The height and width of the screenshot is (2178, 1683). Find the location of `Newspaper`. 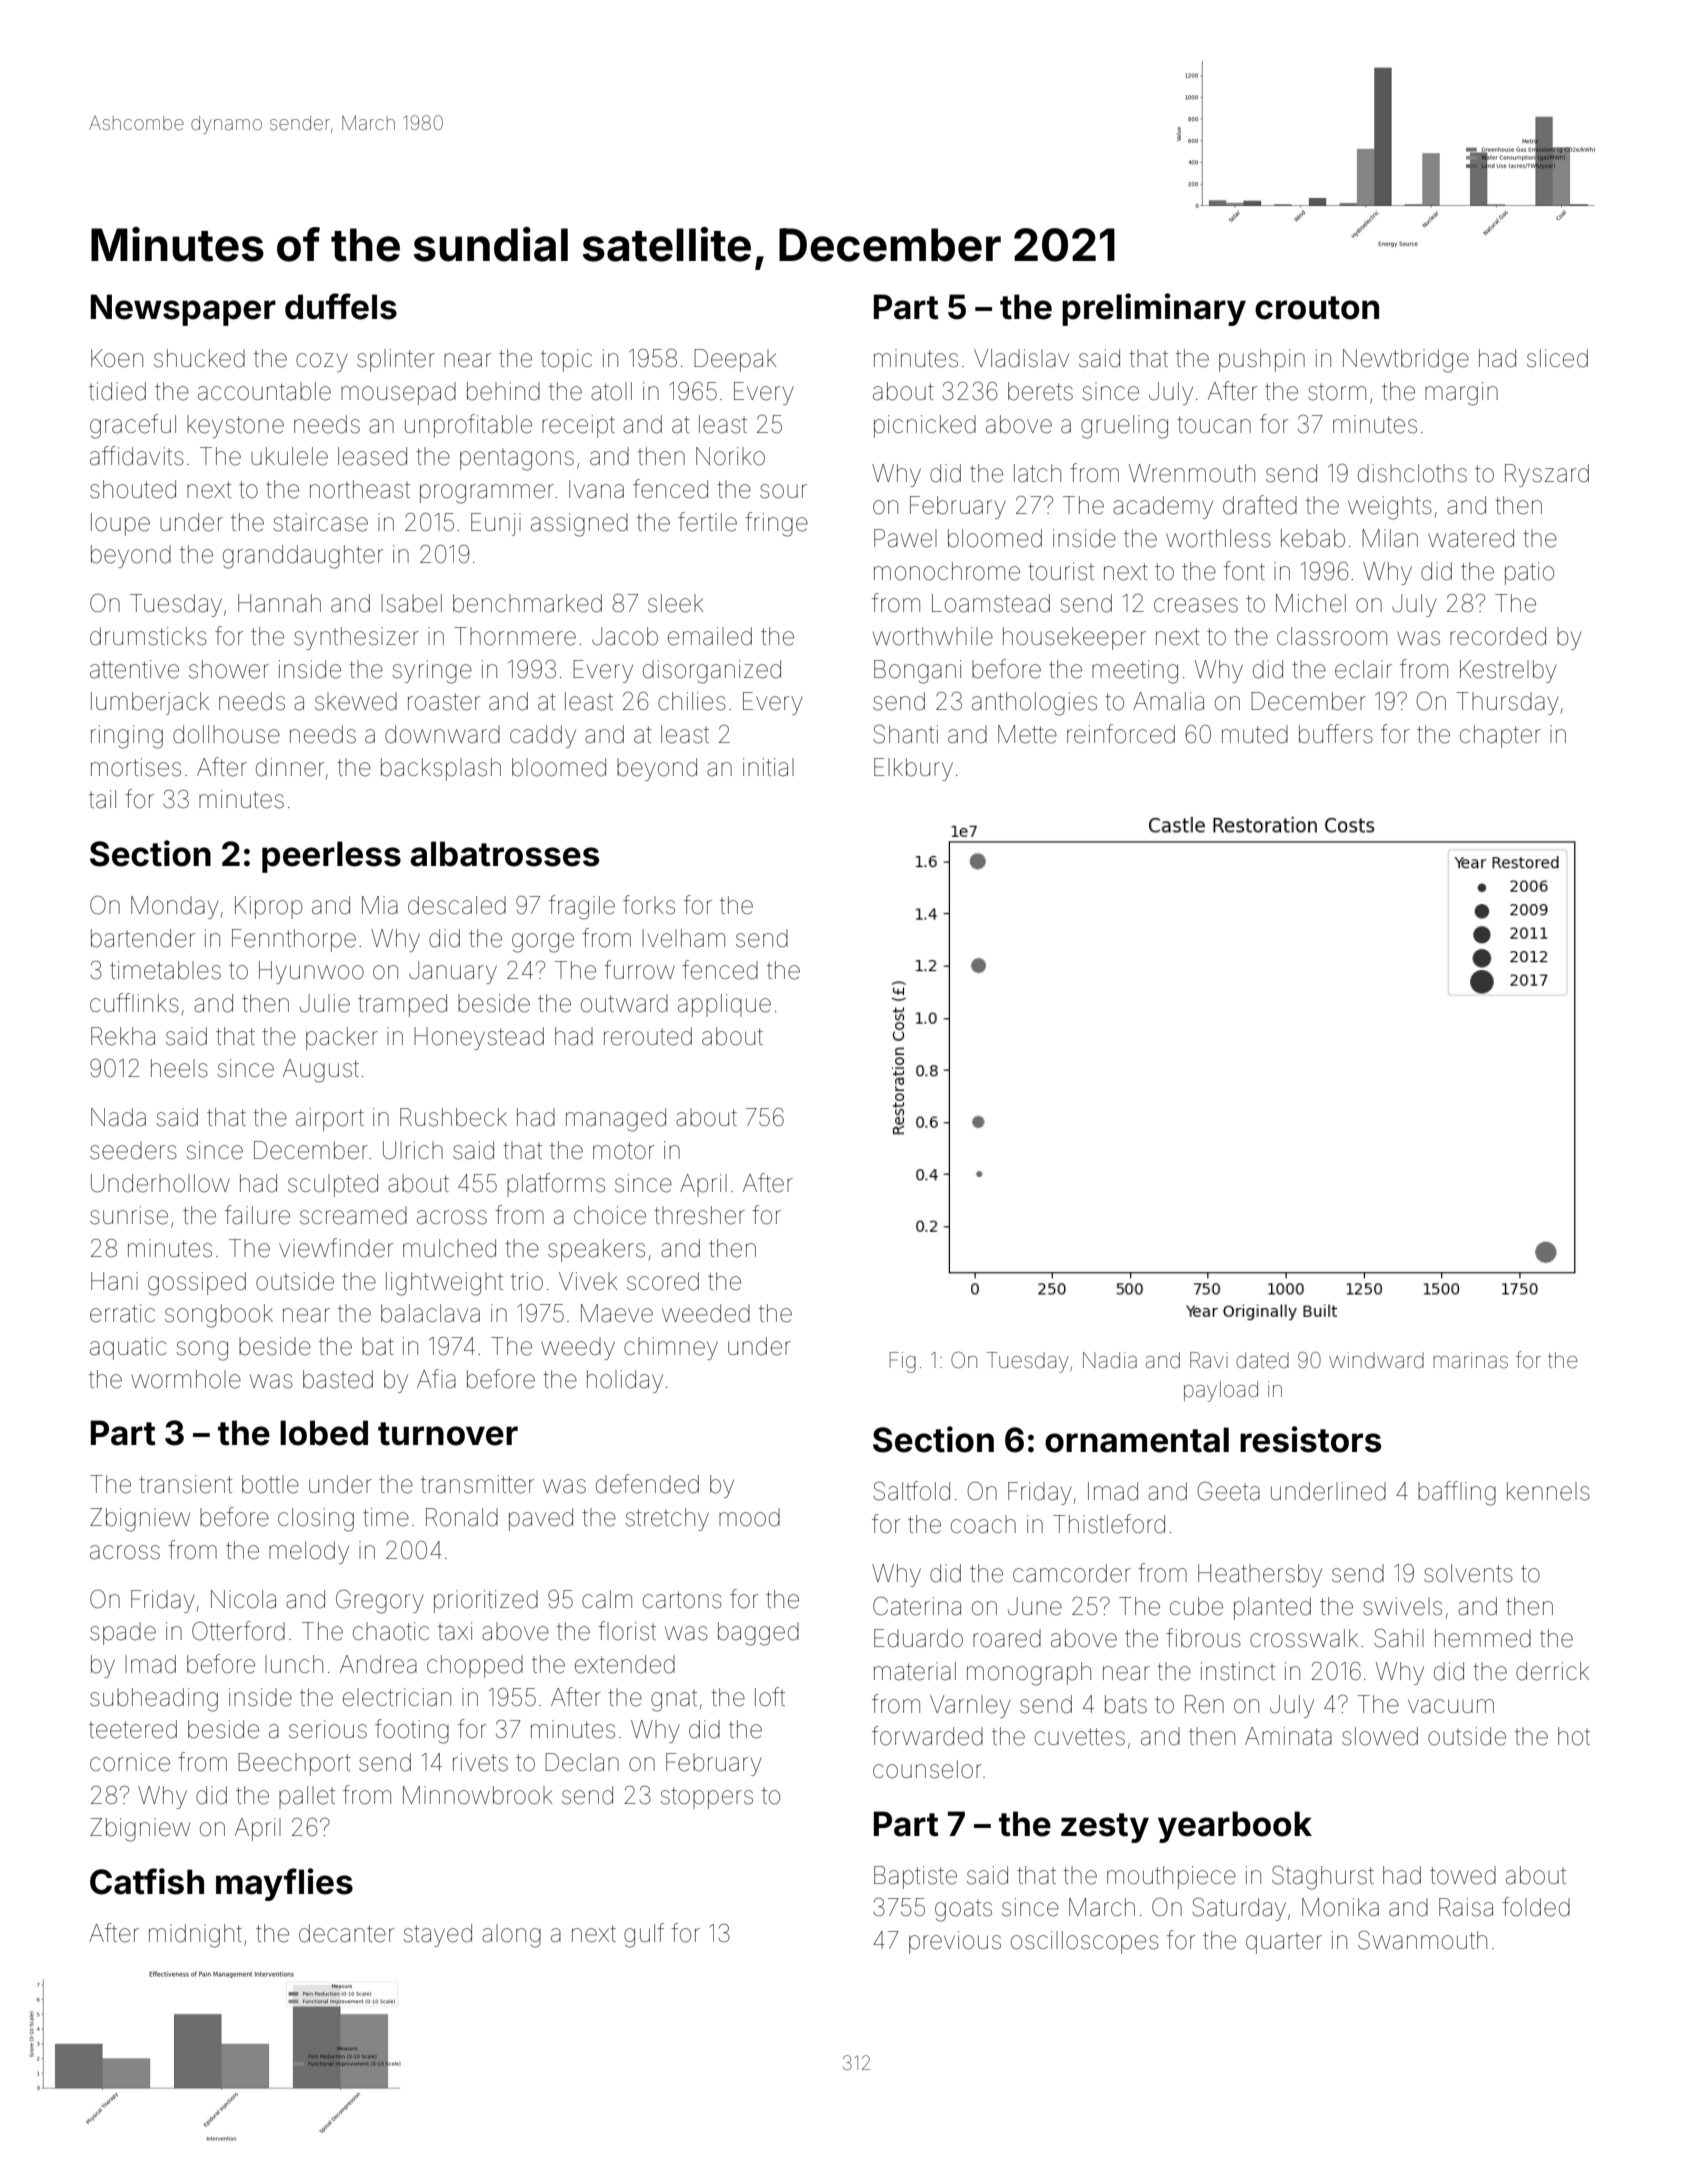

Newspaper is located at coordinates (183, 310).
